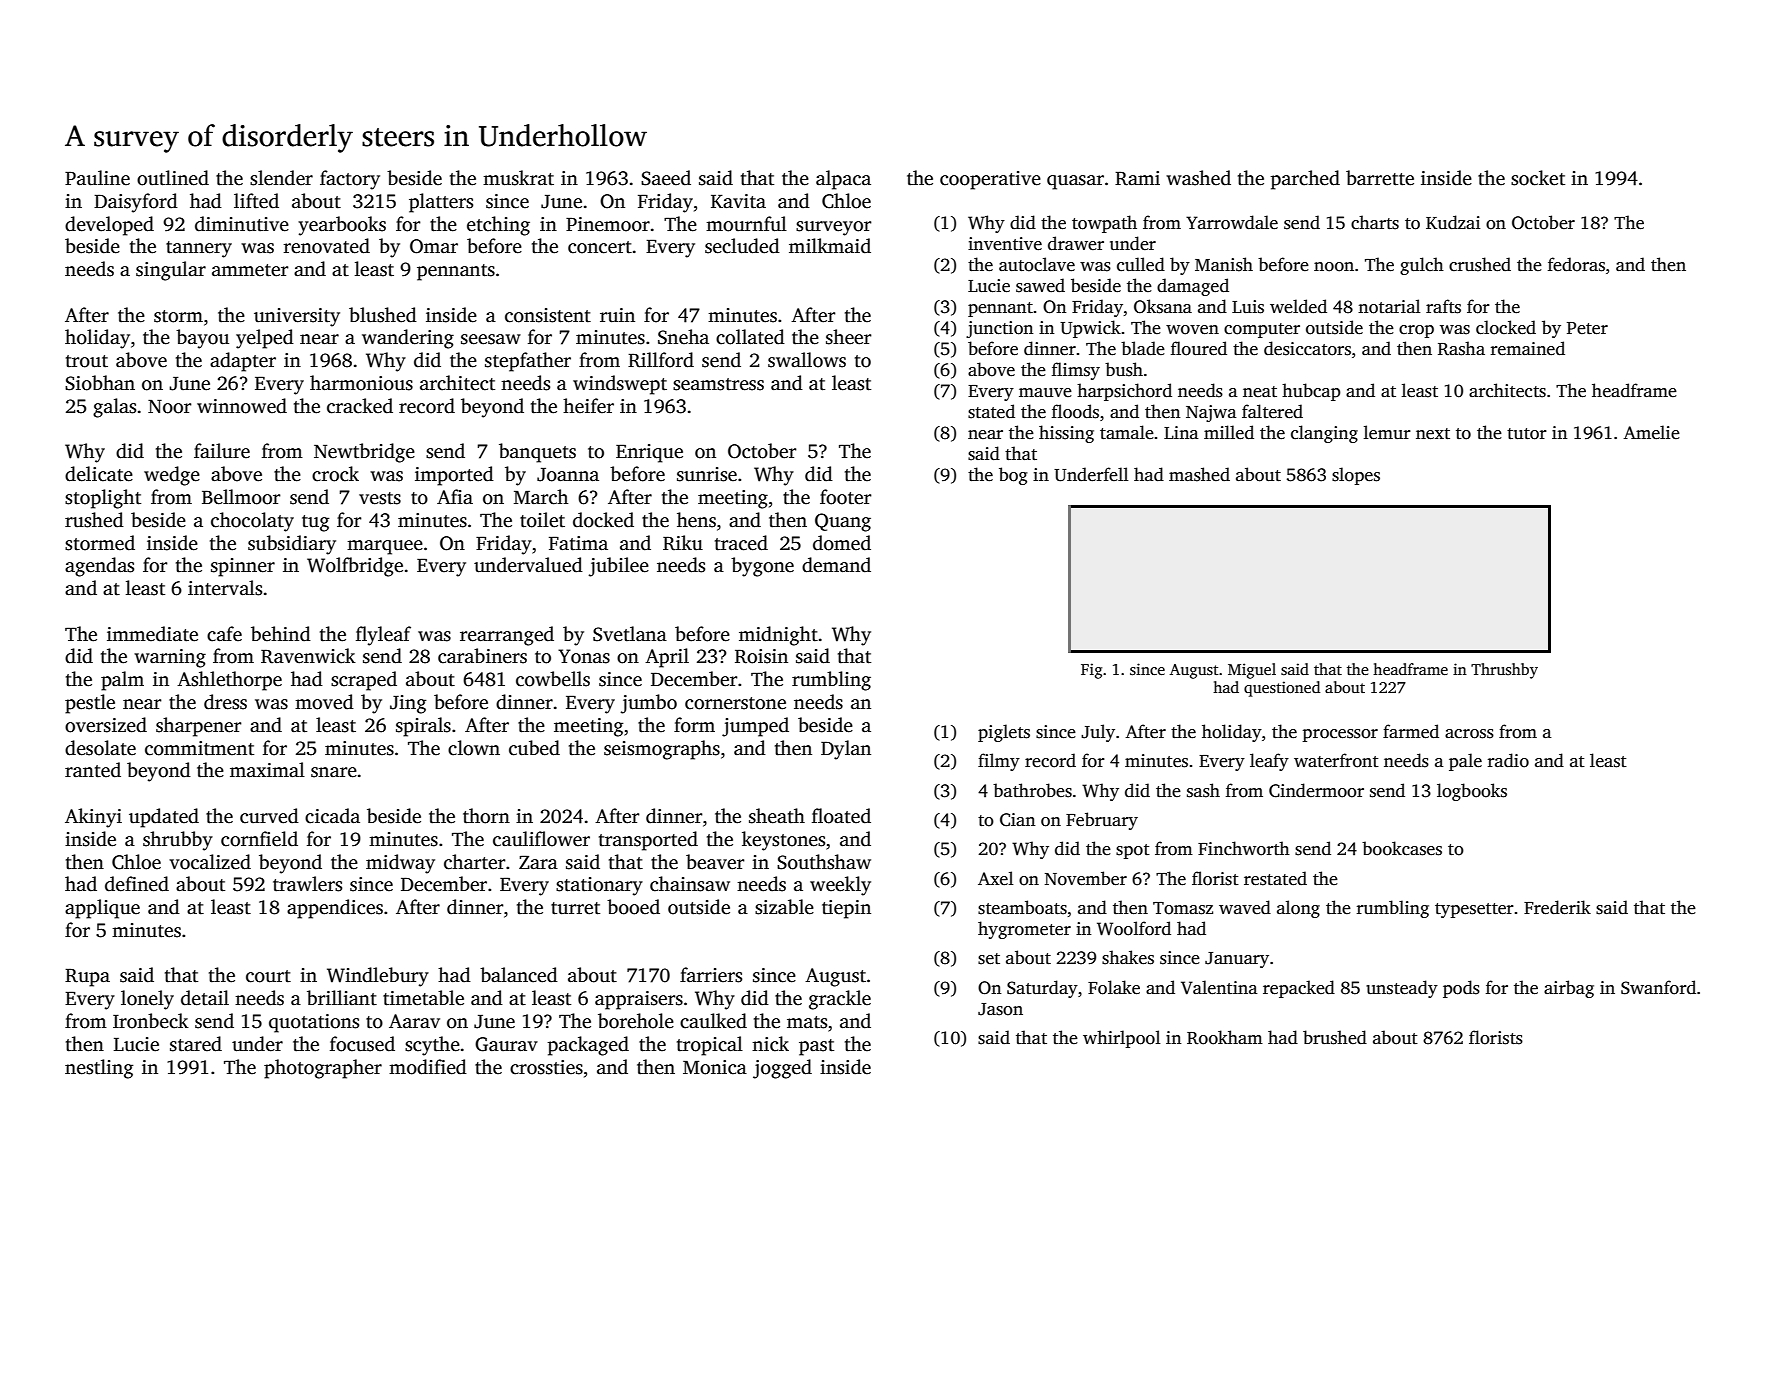  What do you see at coordinates (1504, 671) in the screenshot?
I see `Thrushby` at bounding box center [1504, 671].
